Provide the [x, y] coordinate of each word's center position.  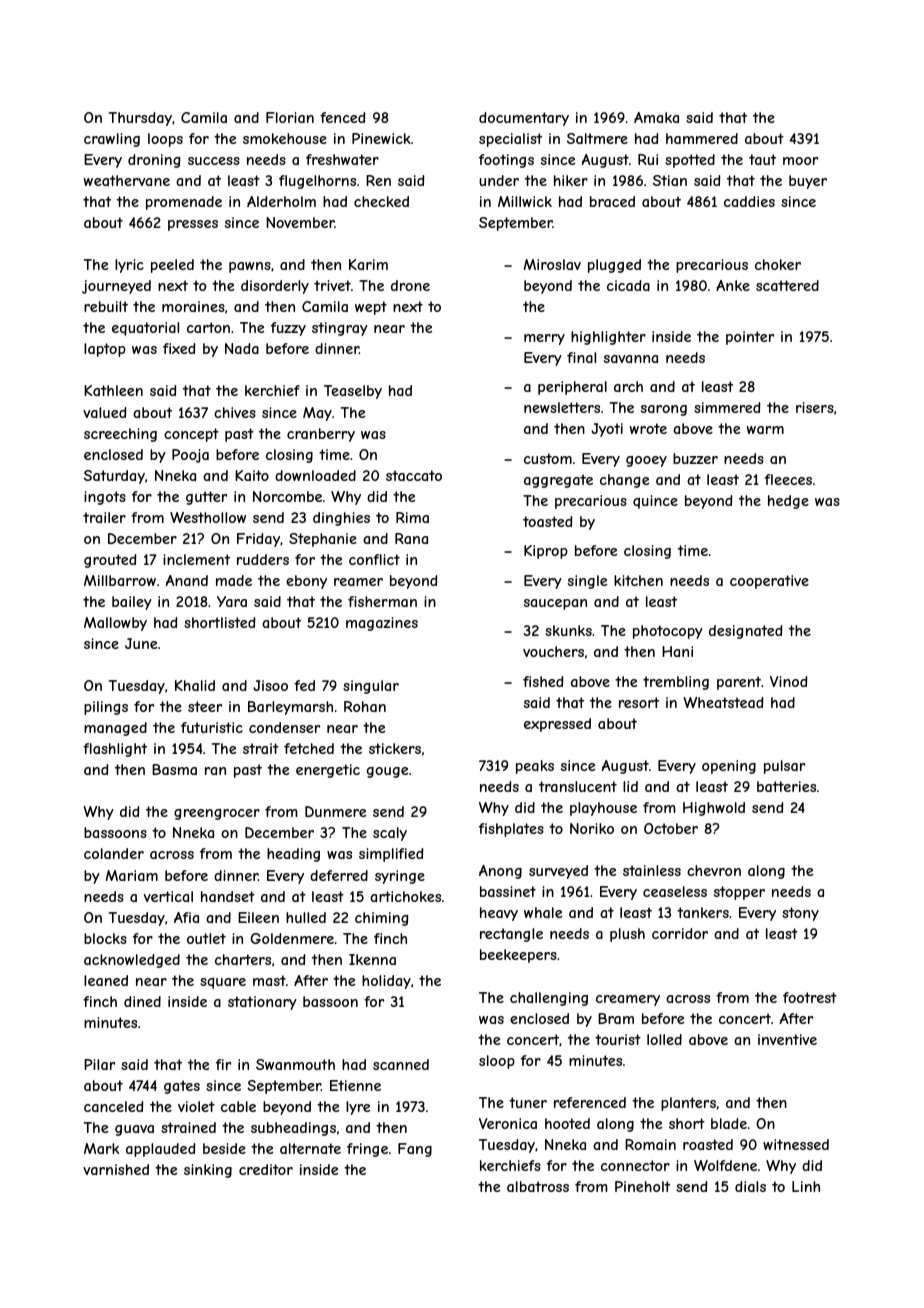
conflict [374, 559]
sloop [497, 1062]
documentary [524, 119]
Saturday [114, 477]
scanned [401, 1064]
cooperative [769, 582]
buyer [808, 182]
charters [243, 959]
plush [627, 935]
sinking [208, 1171]
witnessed [796, 1144]
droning [154, 161]
